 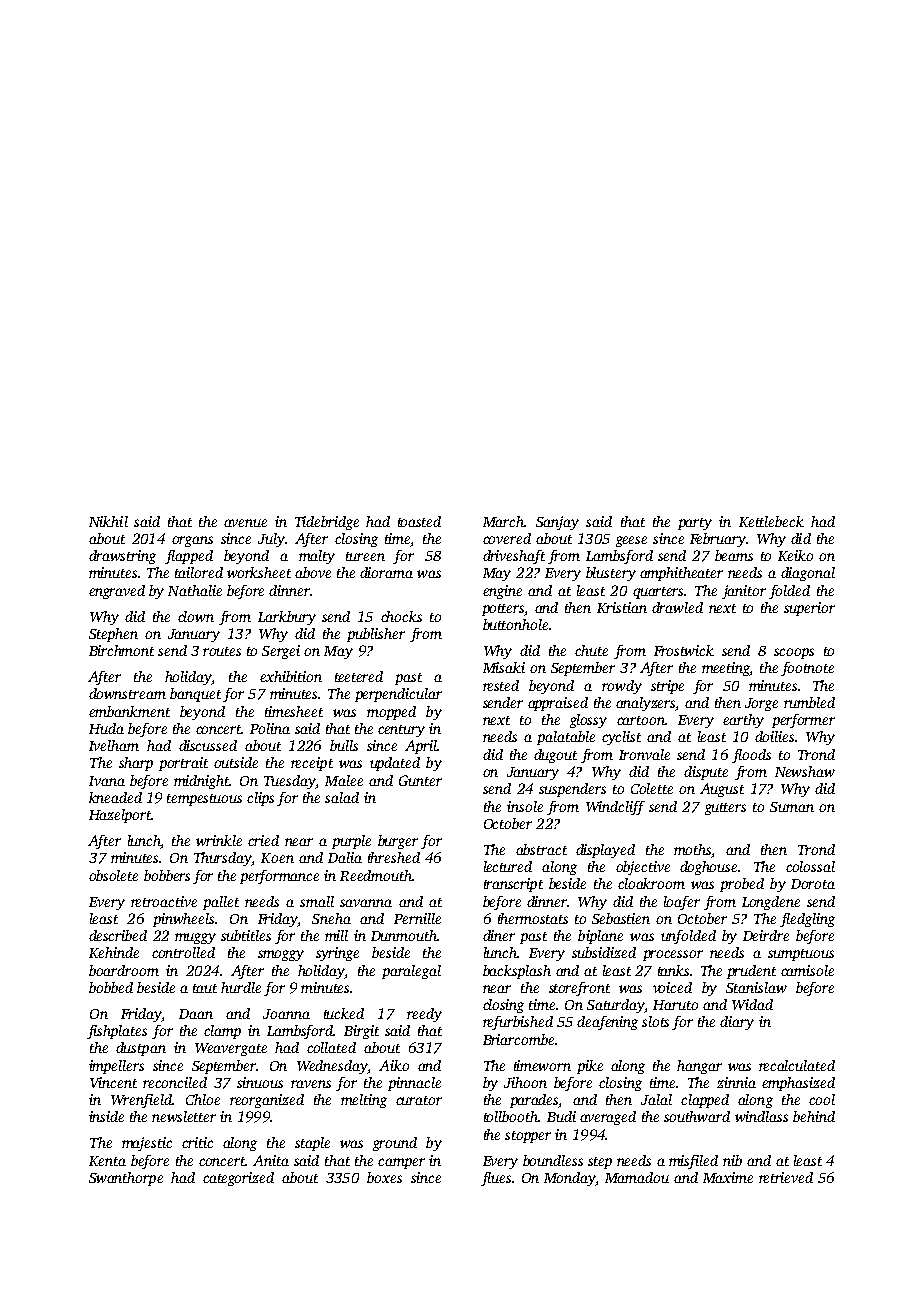 What do you see at coordinates (141, 1049) in the screenshot?
I see `dustpan` at bounding box center [141, 1049].
